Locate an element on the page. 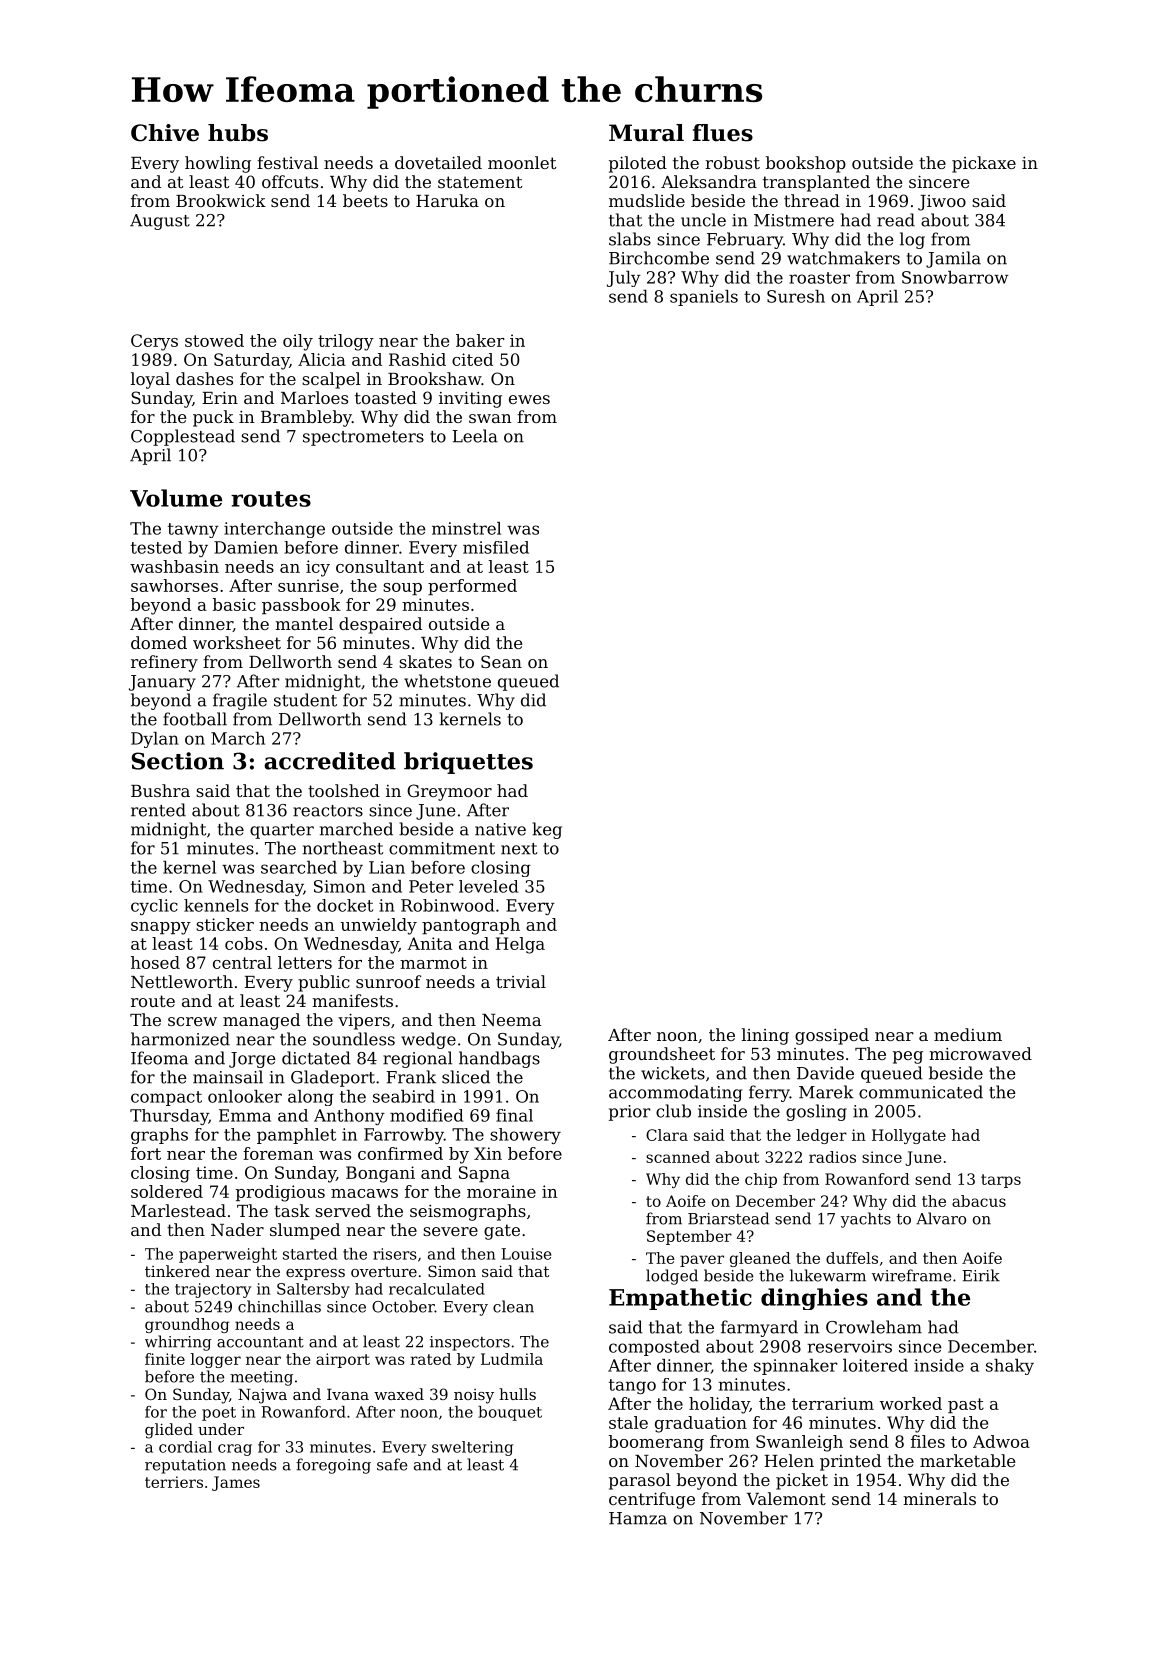 This document has width=1172, height=1658. performed is located at coordinates (472, 587).
